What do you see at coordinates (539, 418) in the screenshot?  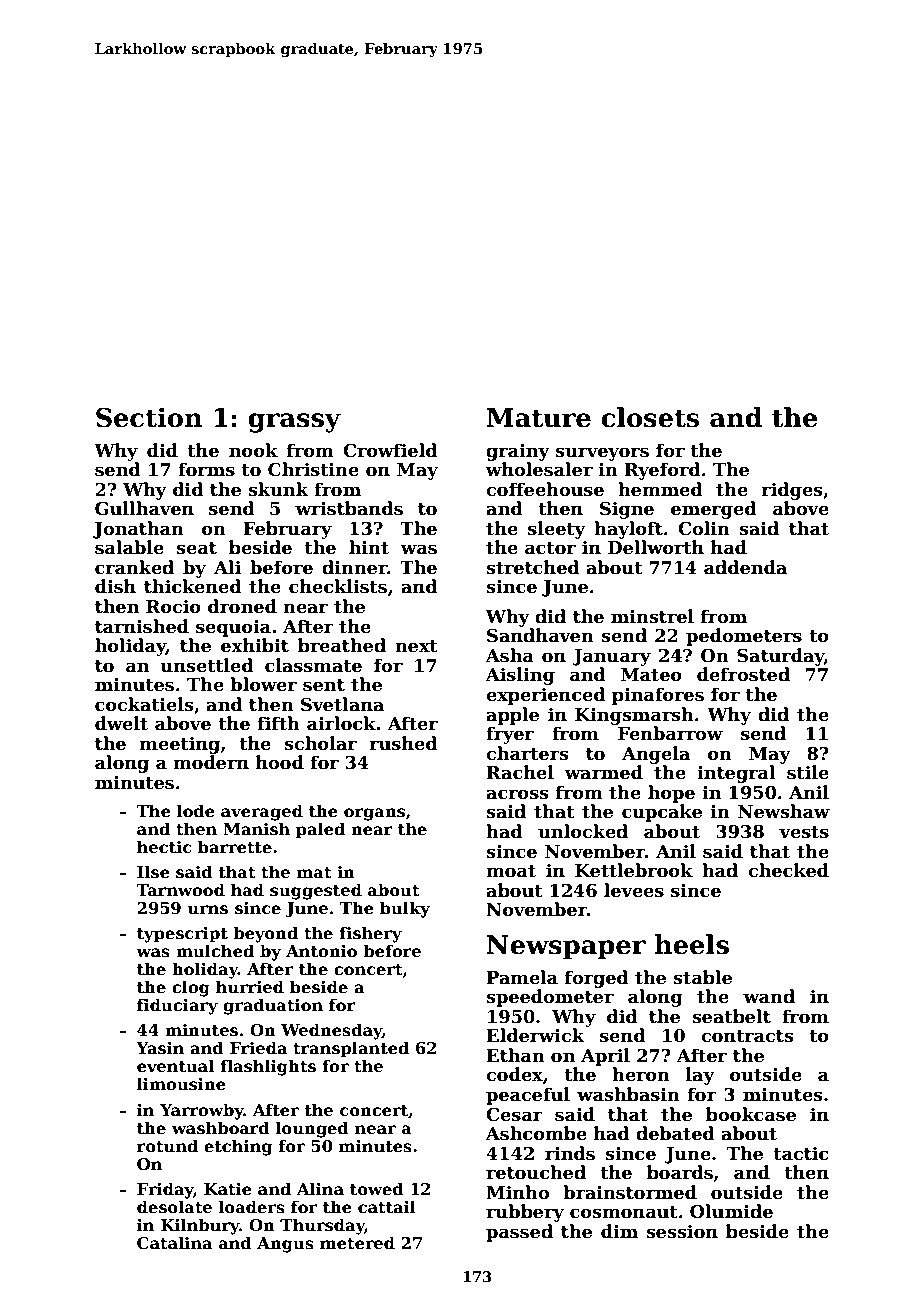 I see `Mature` at bounding box center [539, 418].
